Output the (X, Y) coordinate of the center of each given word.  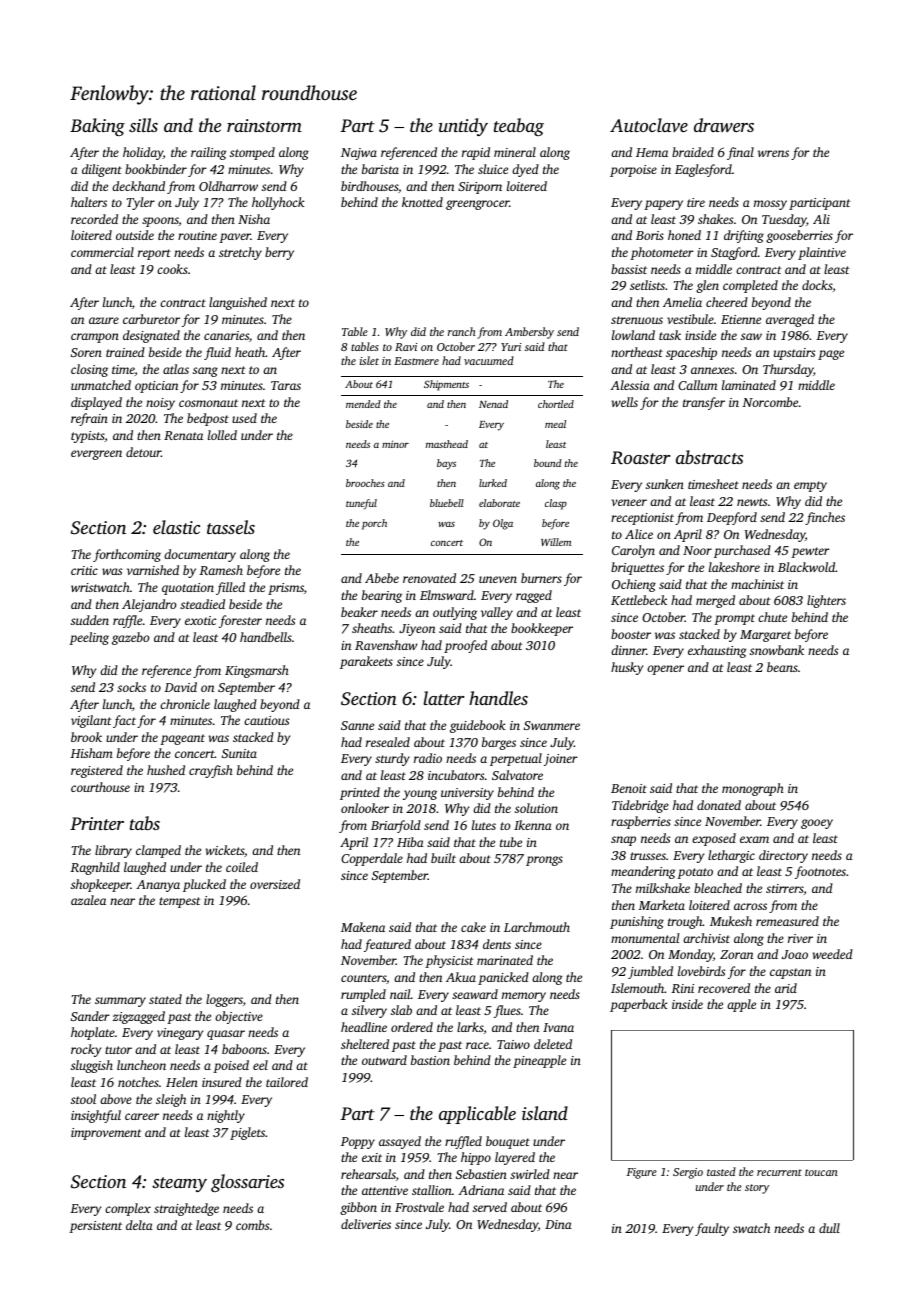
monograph (753, 789)
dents (497, 944)
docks (817, 285)
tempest (180, 902)
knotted (422, 202)
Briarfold (396, 826)
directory (783, 856)
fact (124, 721)
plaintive (822, 253)
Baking (97, 127)
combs (252, 1225)
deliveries (366, 1224)
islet (369, 360)
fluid (217, 353)
